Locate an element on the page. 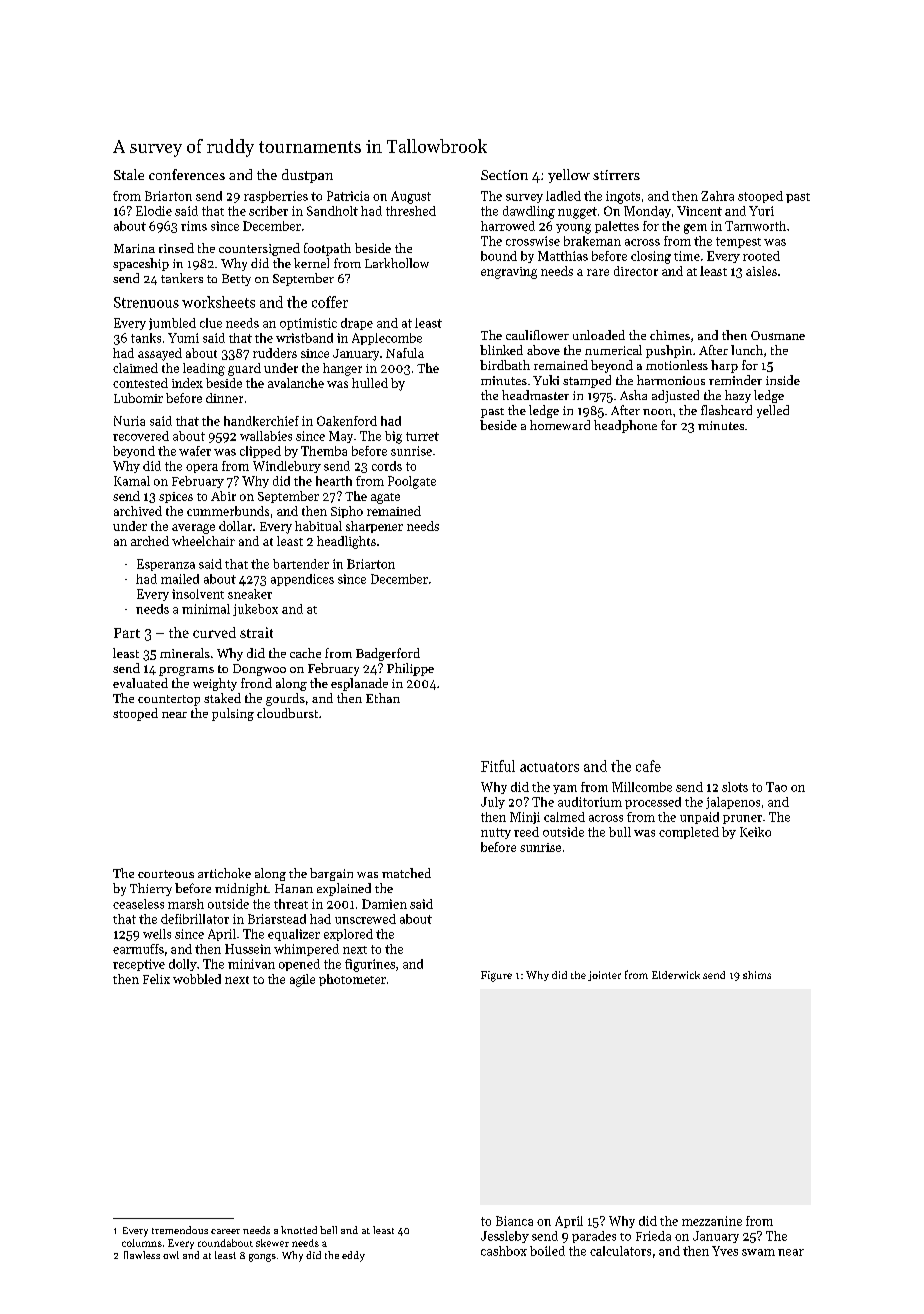 The image size is (924, 1314). Badgerford is located at coordinates (388, 654).
